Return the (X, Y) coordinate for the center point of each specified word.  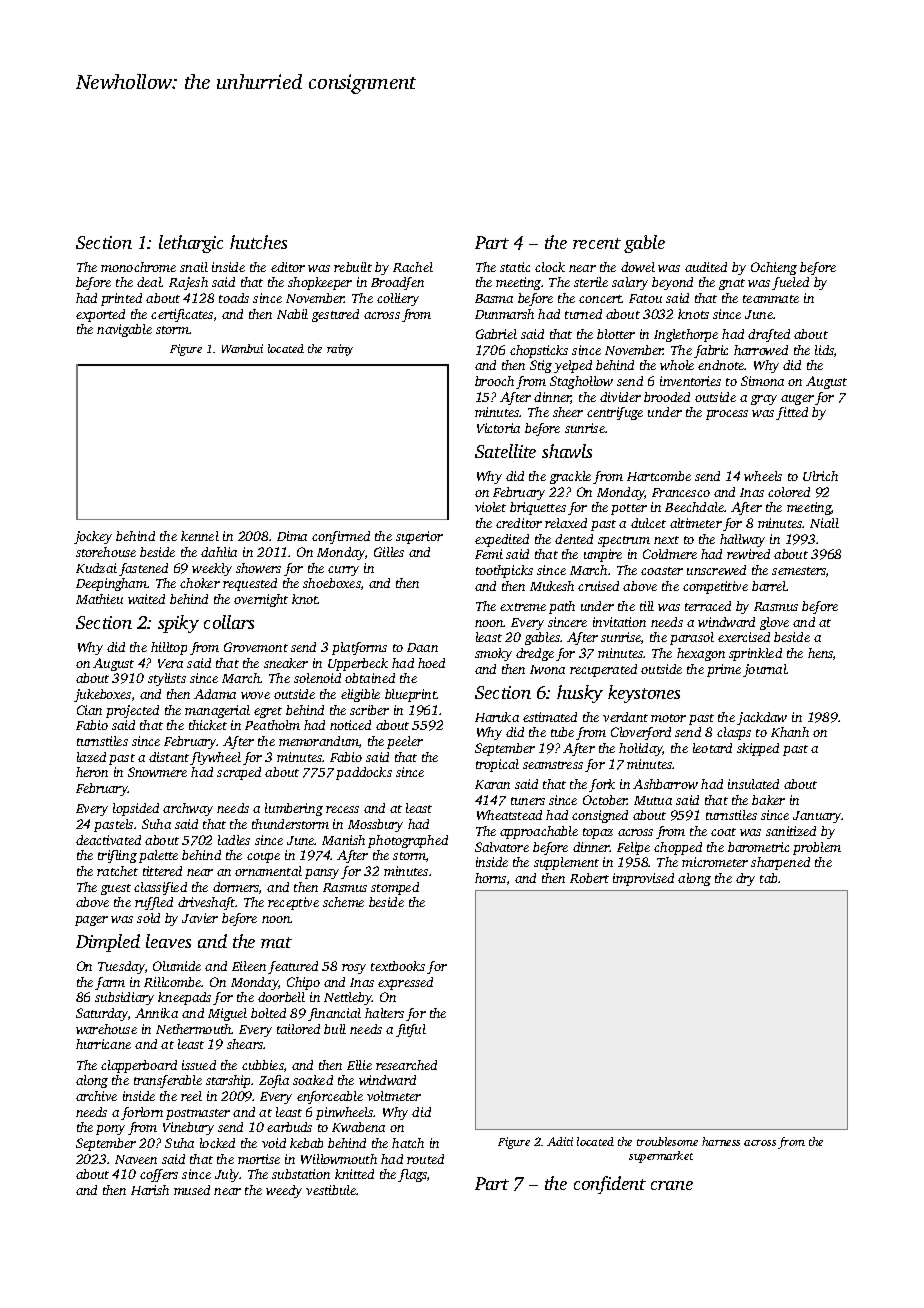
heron (92, 772)
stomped (395, 888)
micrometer (715, 862)
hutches (258, 242)
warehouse (106, 1029)
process (727, 415)
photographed (408, 841)
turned (583, 314)
